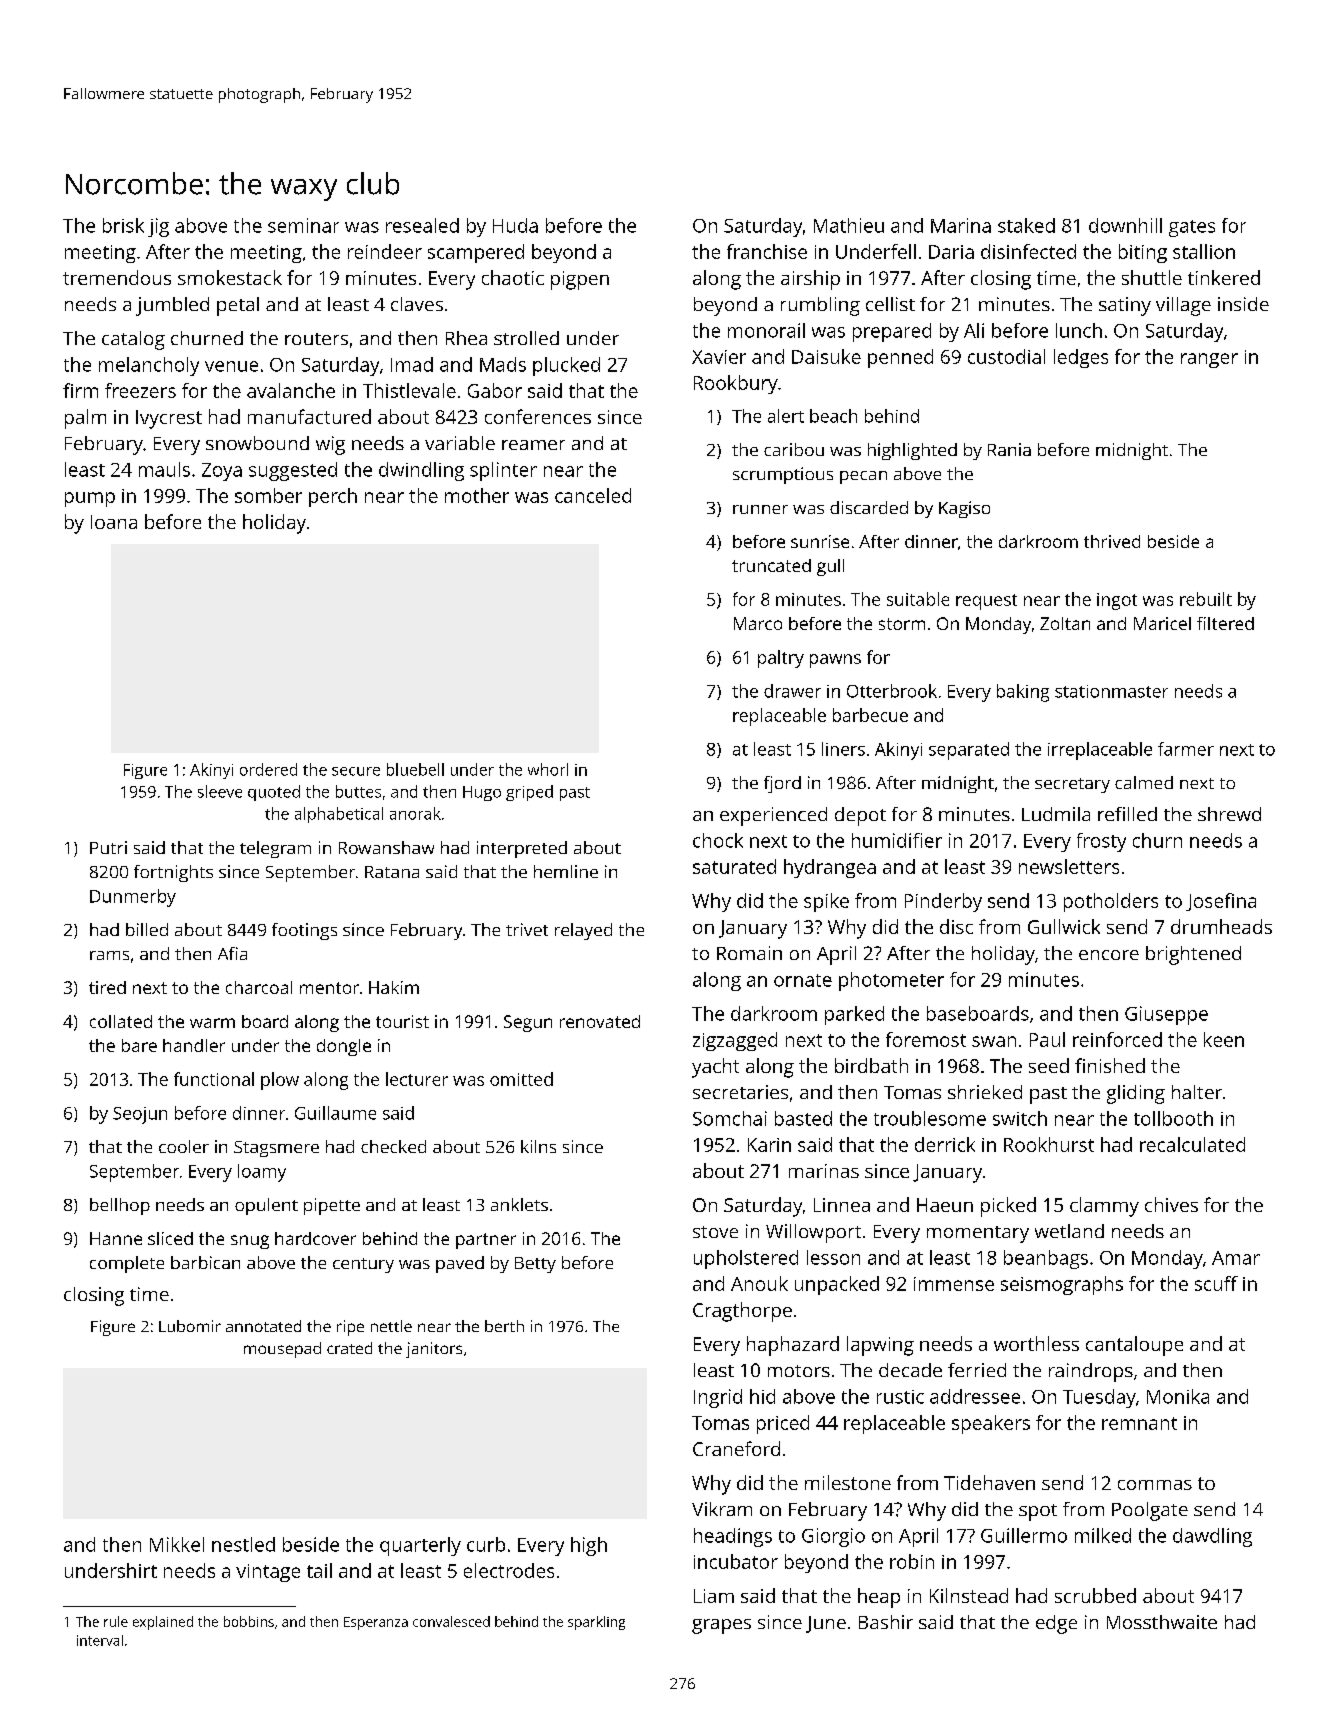  What do you see at coordinates (803, 980) in the page?
I see `ornate` at bounding box center [803, 980].
